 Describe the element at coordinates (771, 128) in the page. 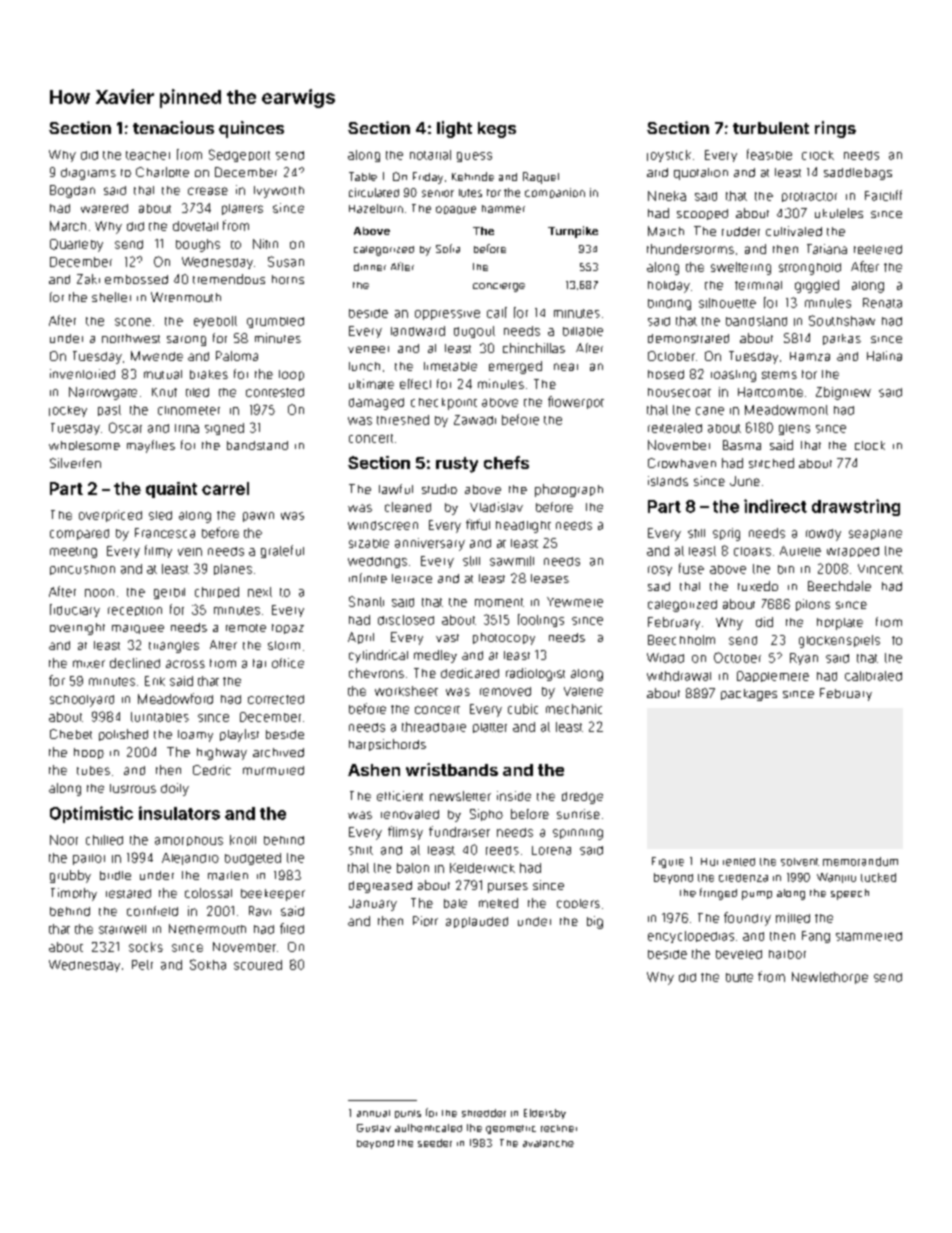

I see `turbulent` at that location.
